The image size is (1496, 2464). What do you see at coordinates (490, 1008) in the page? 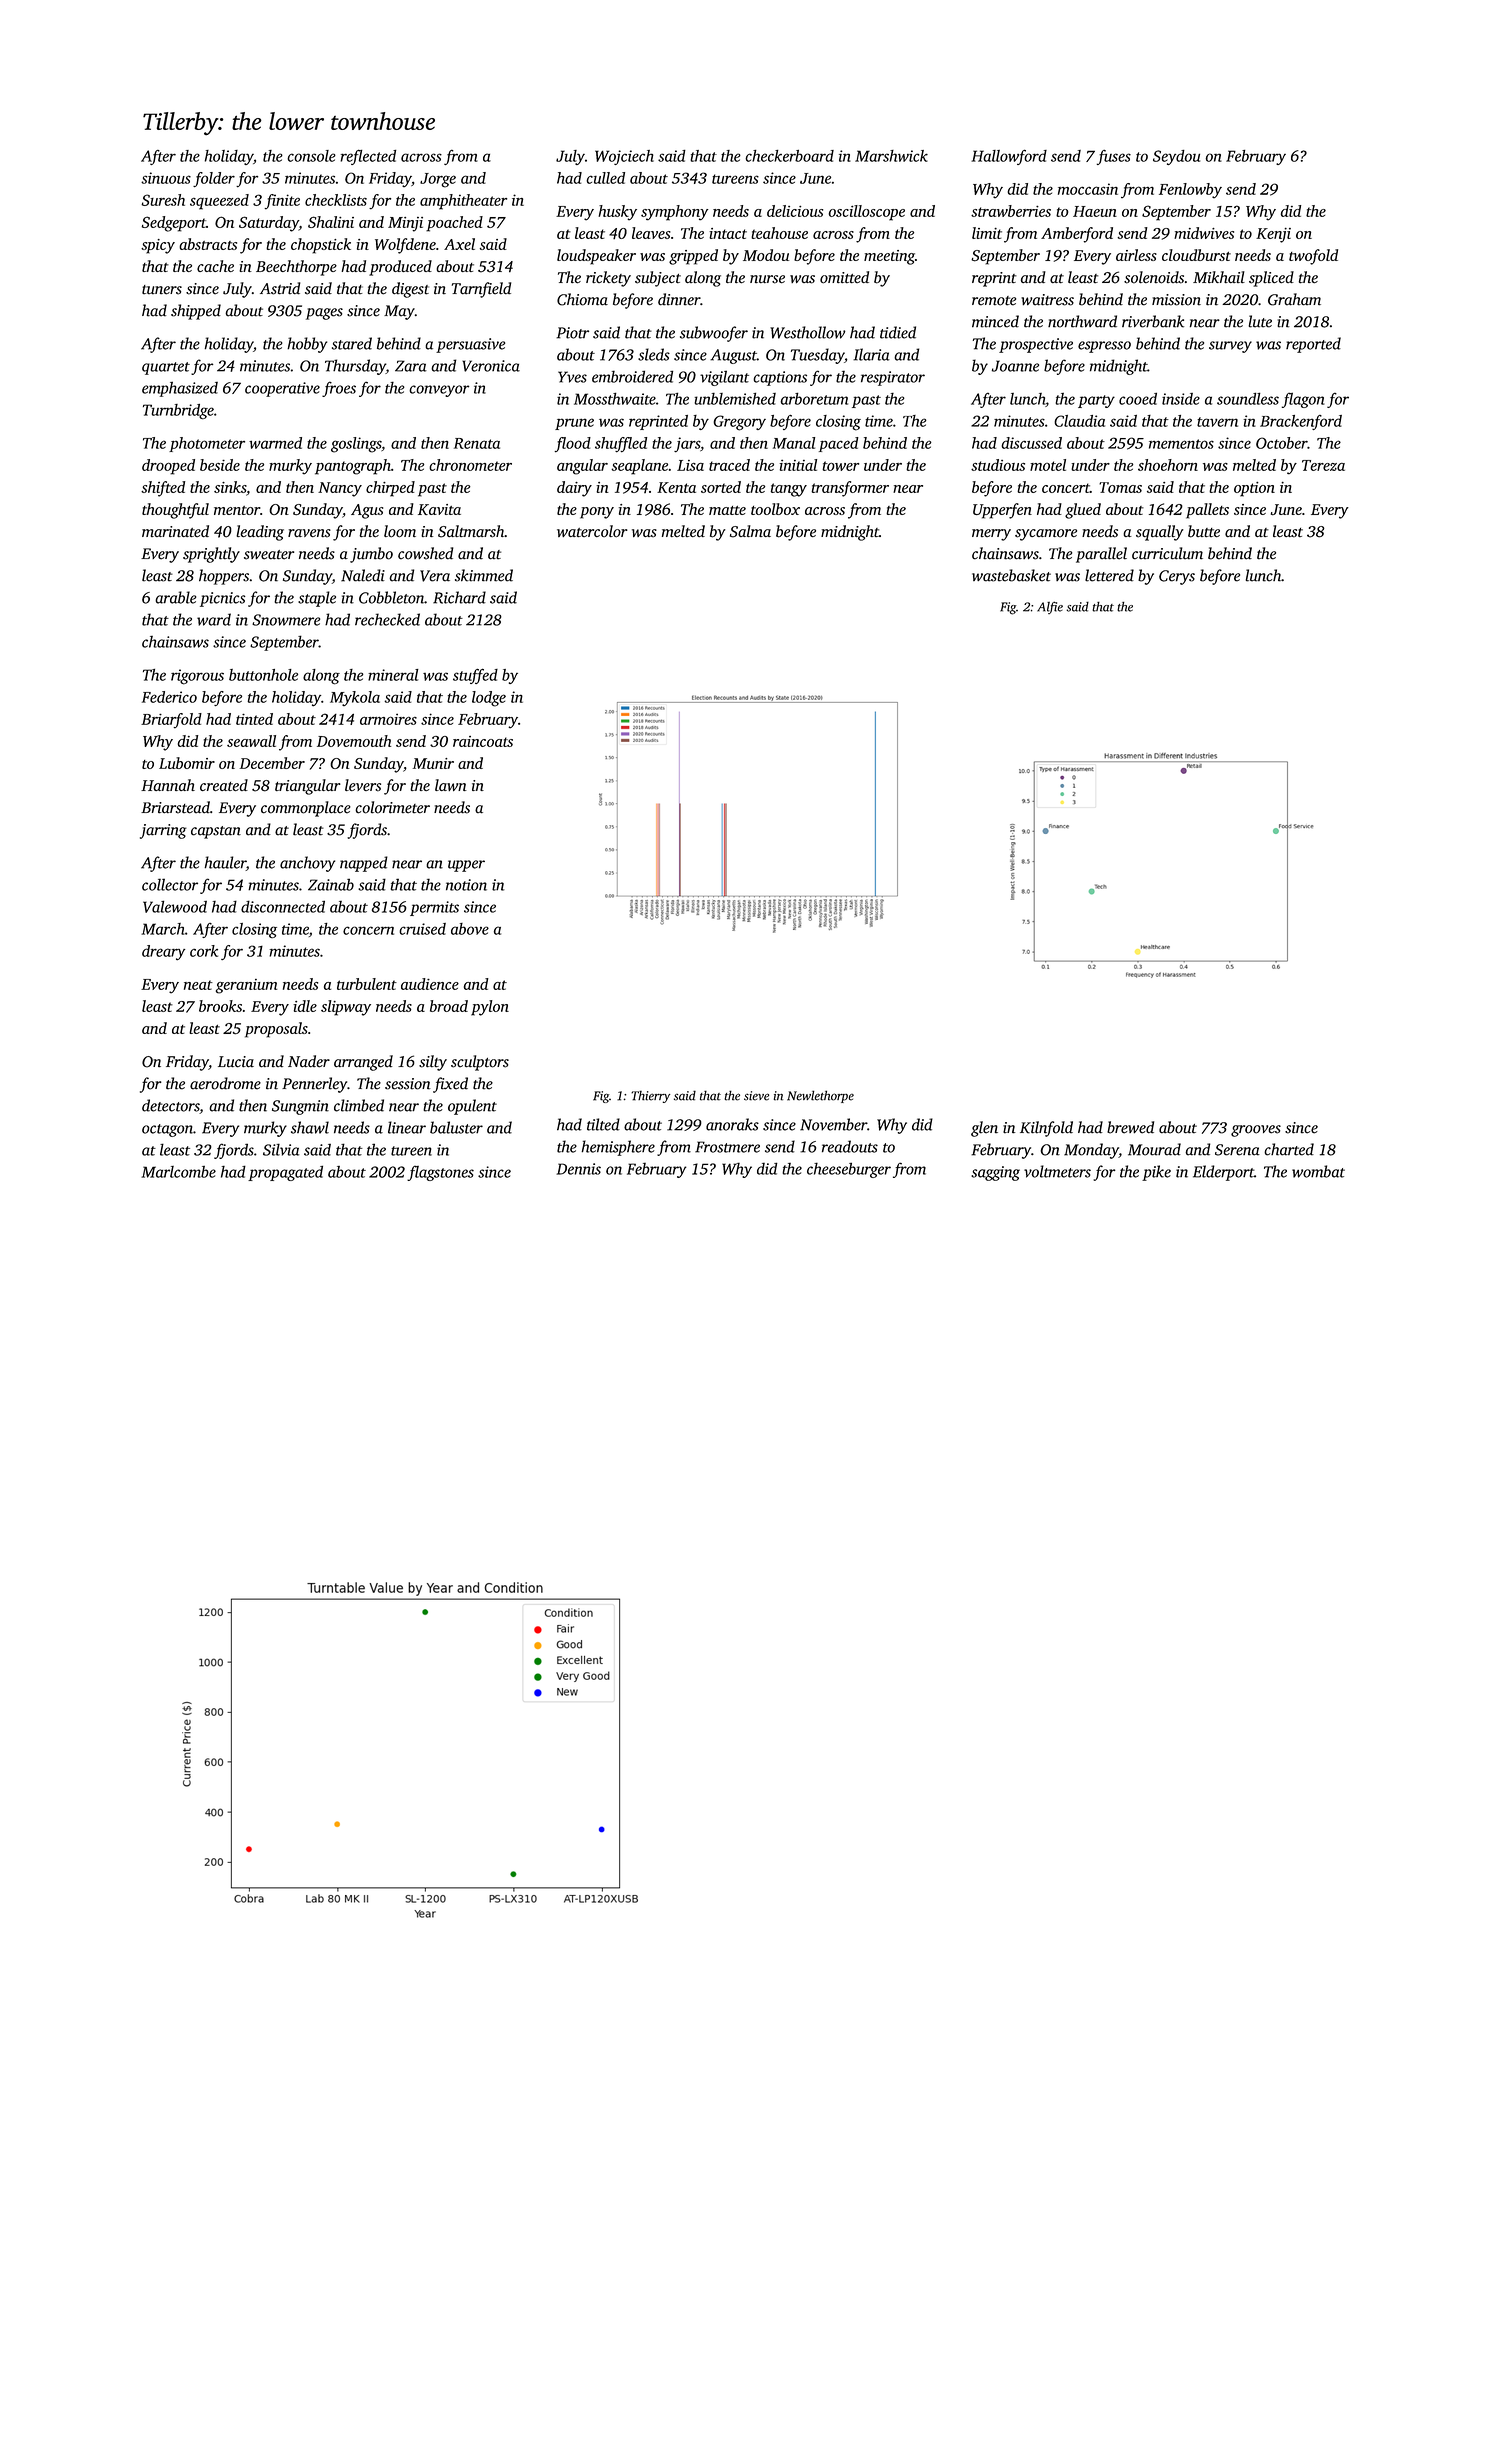
I see `pylon` at bounding box center [490, 1008].
